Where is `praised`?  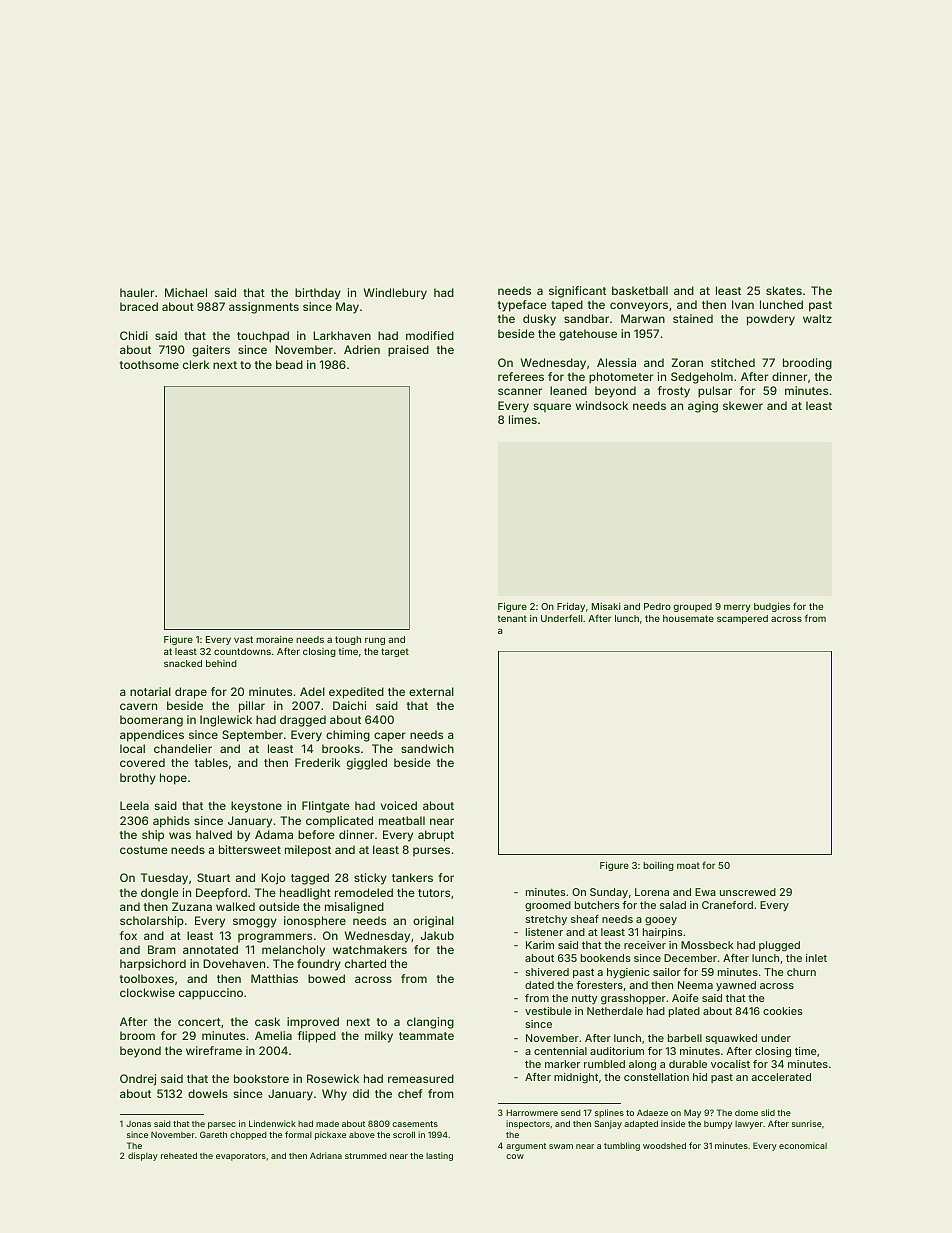 praised is located at coordinates (408, 351).
